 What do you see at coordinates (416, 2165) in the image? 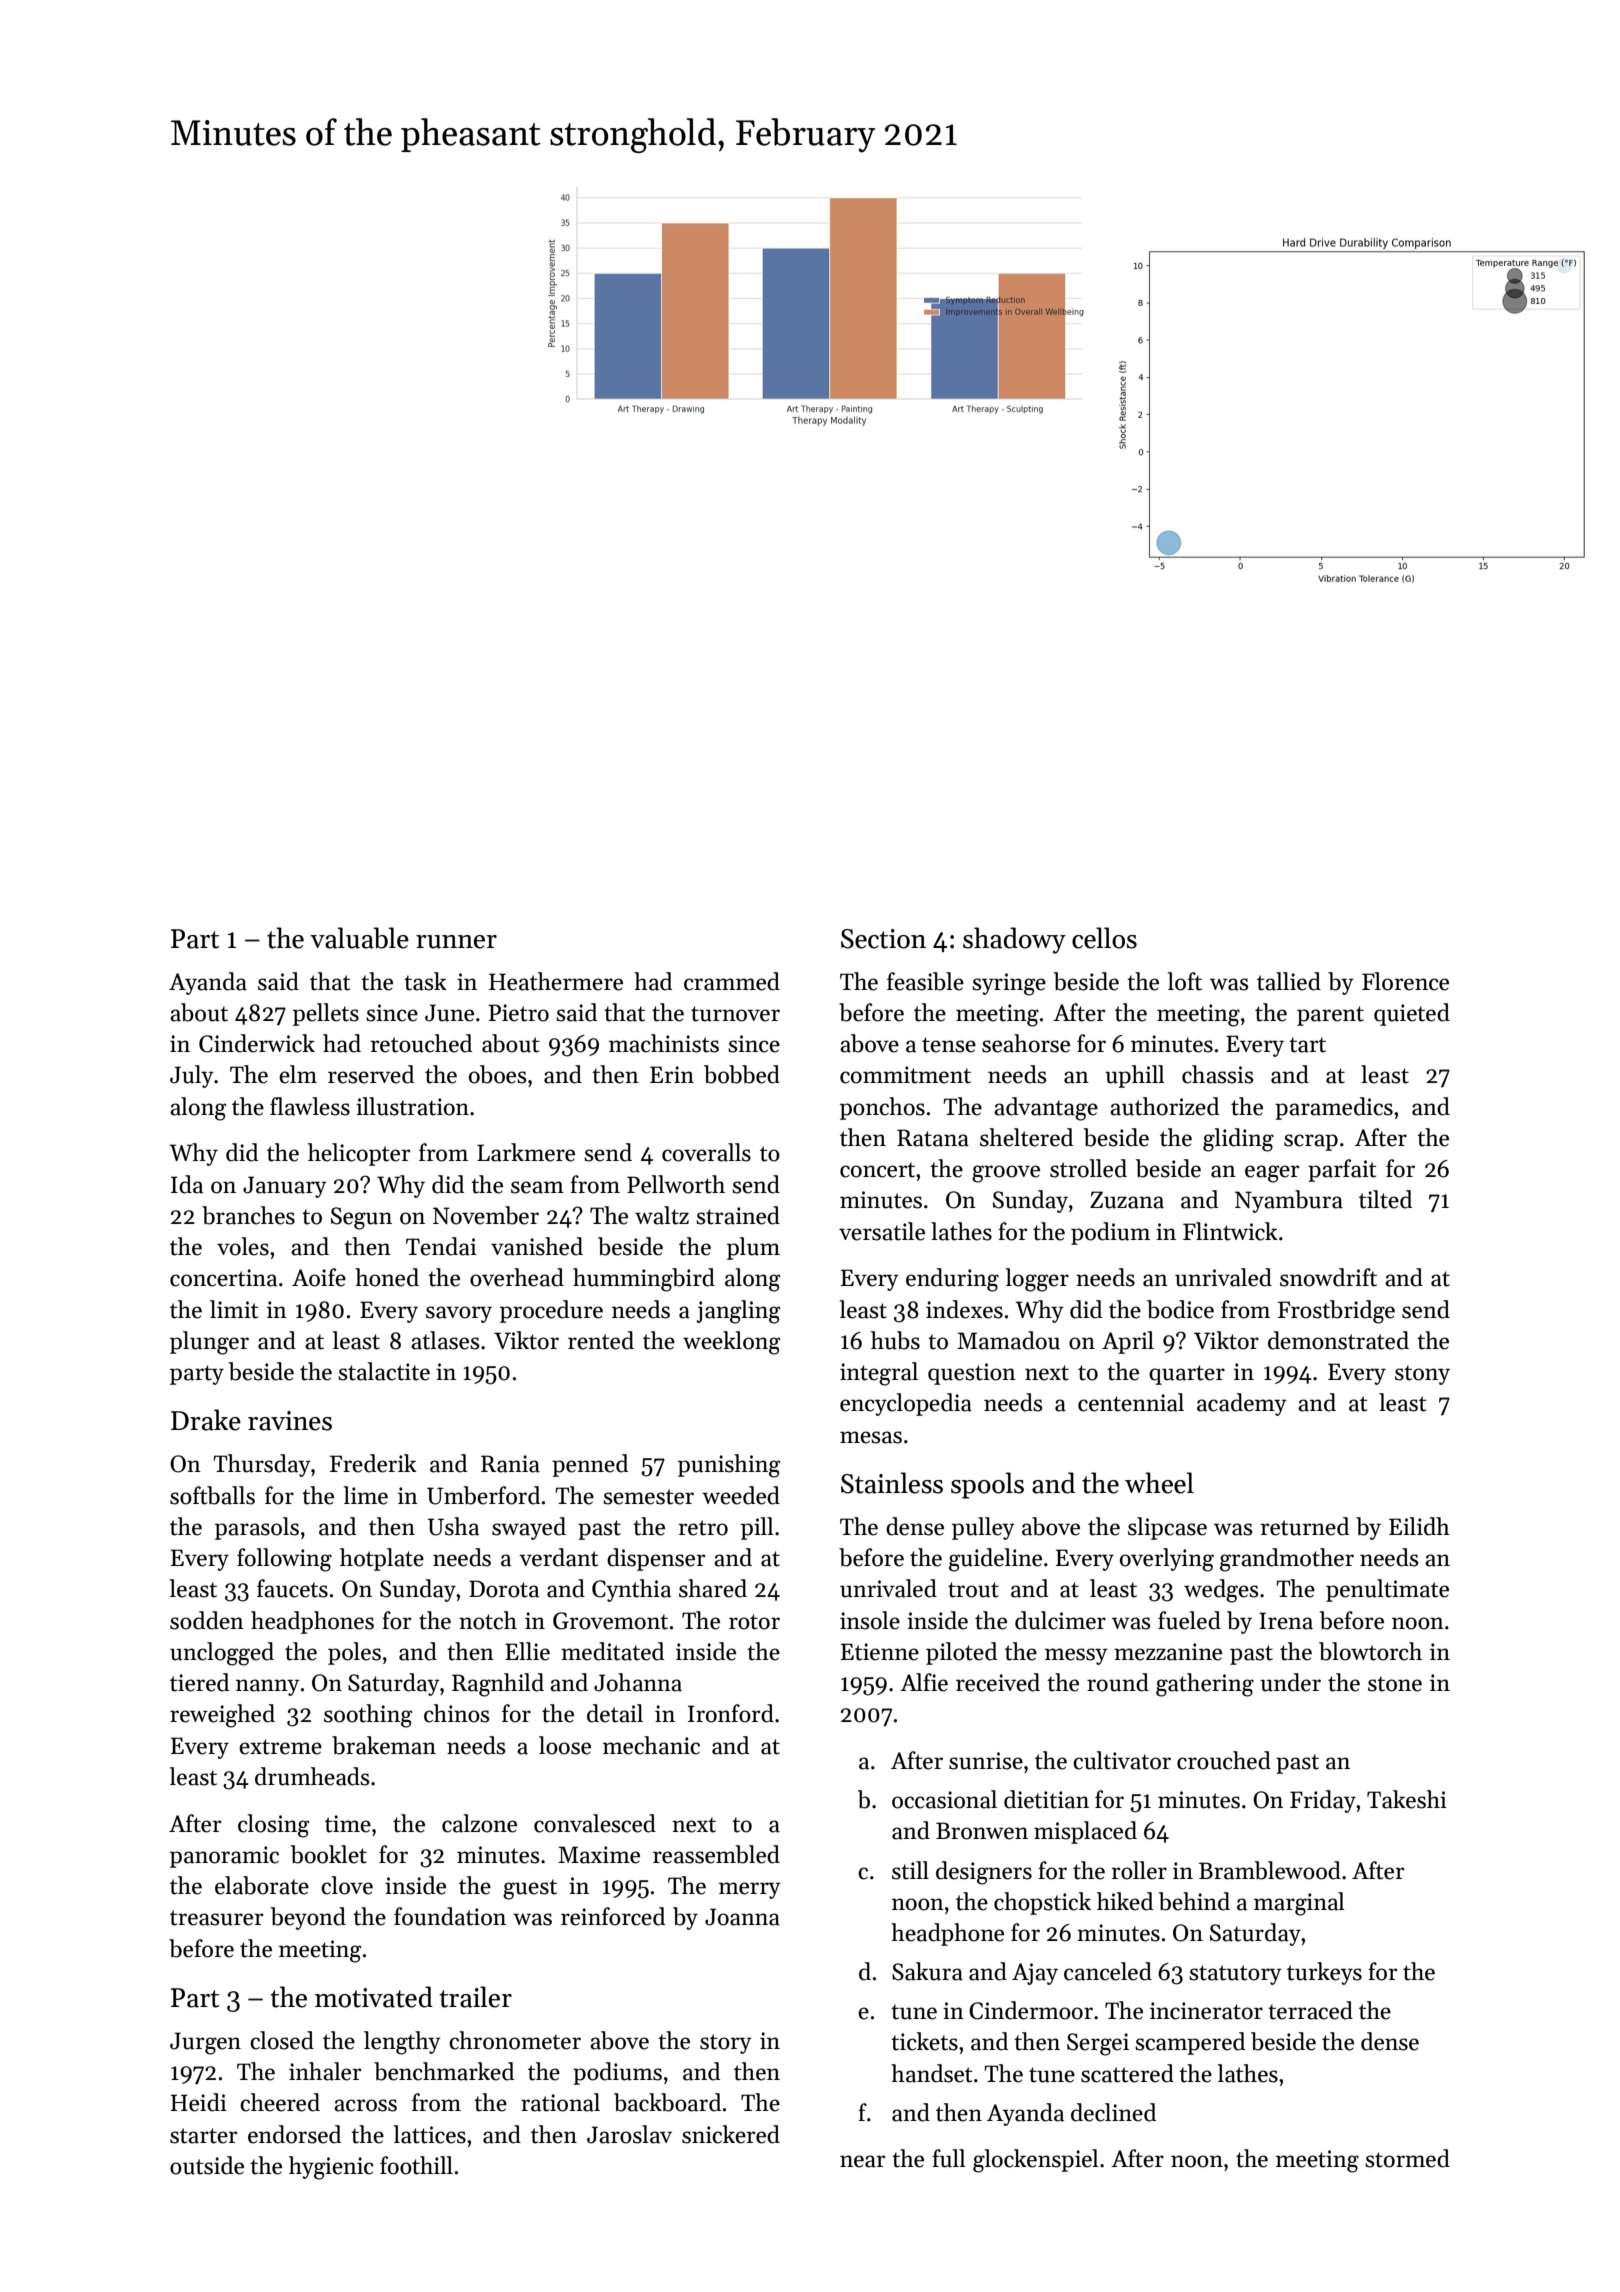
I see `foothill` at bounding box center [416, 2165].
